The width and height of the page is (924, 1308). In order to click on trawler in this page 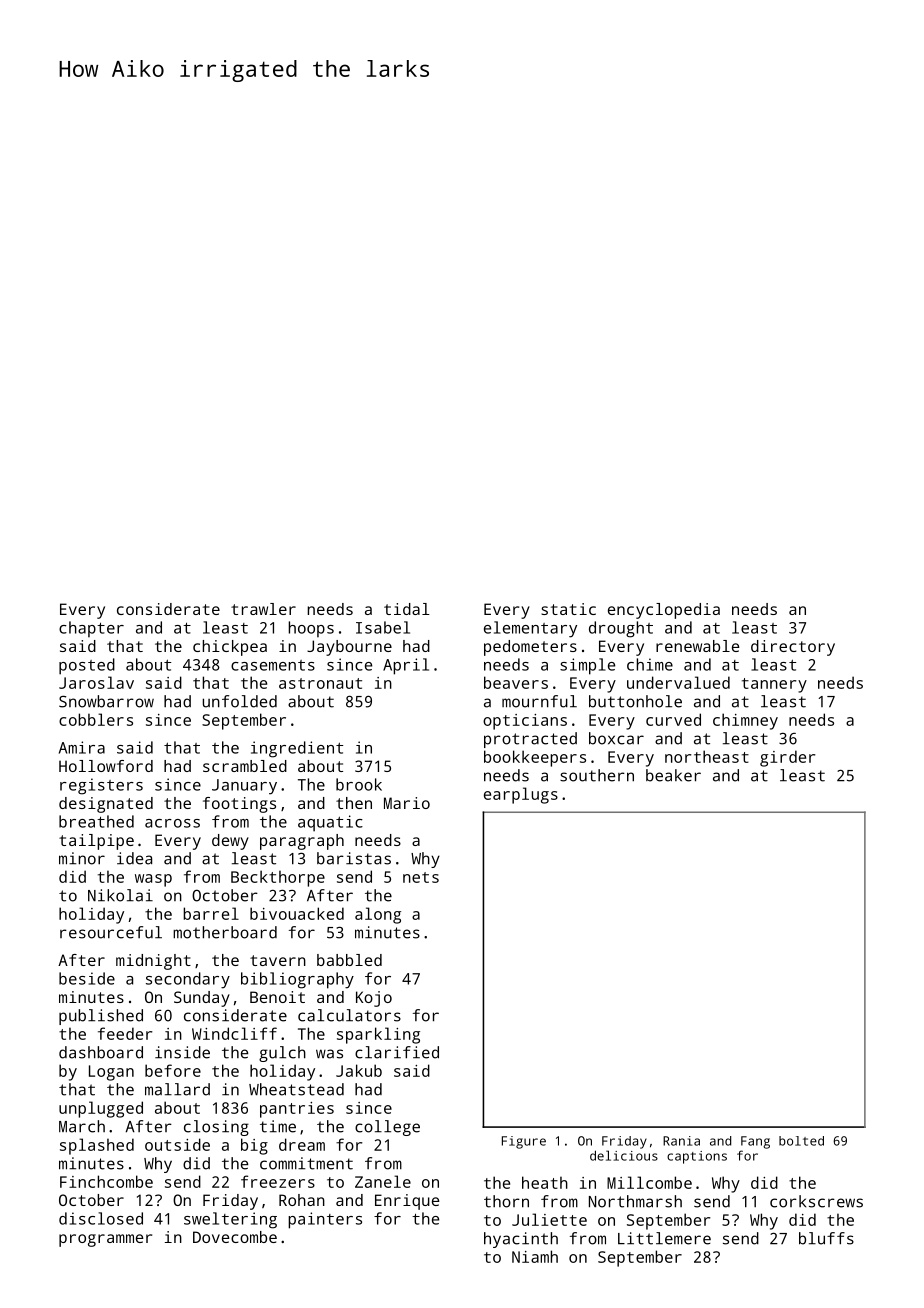, I will do `click(263, 609)`.
